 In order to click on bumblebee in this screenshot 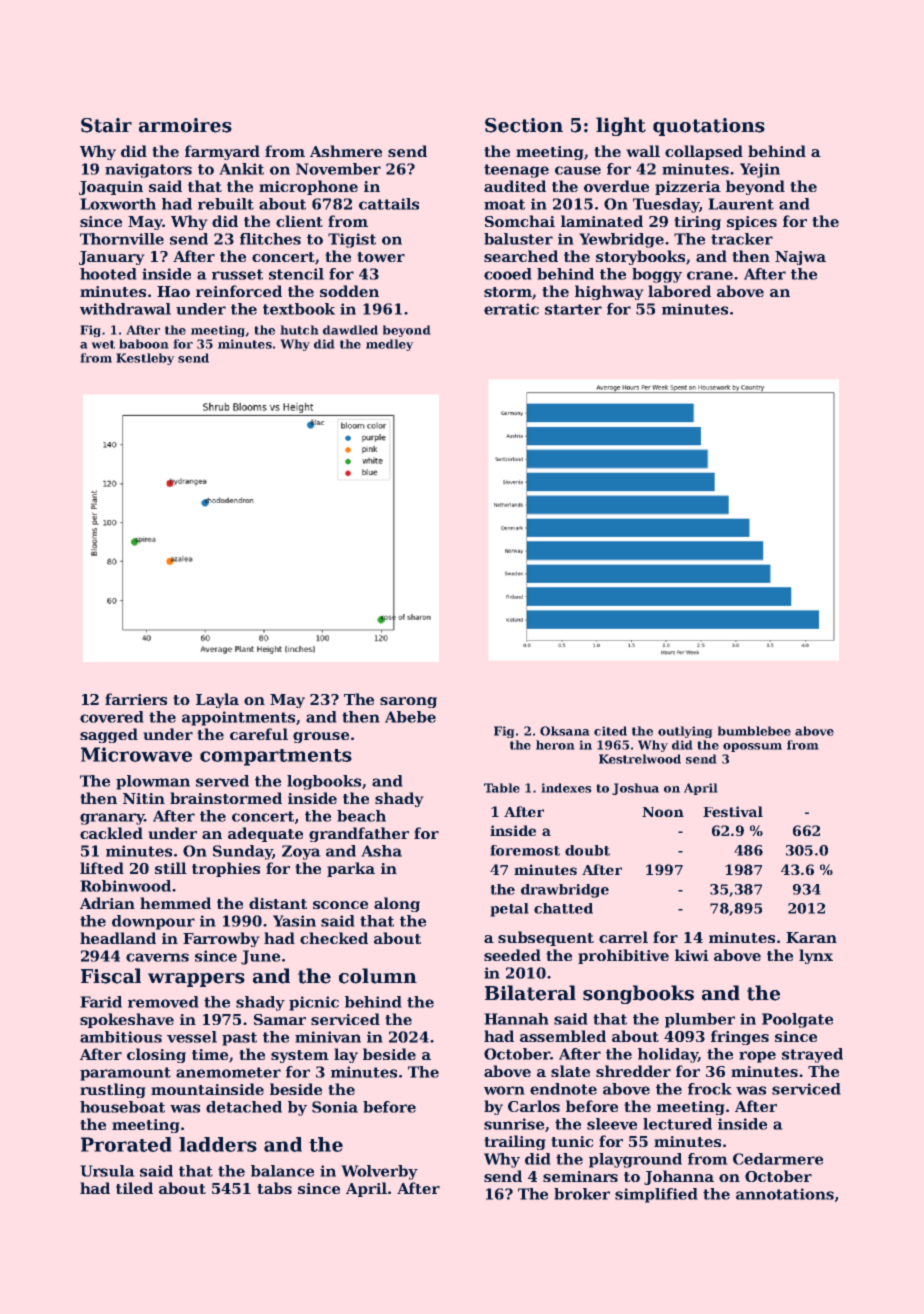, I will do `click(754, 731)`.
